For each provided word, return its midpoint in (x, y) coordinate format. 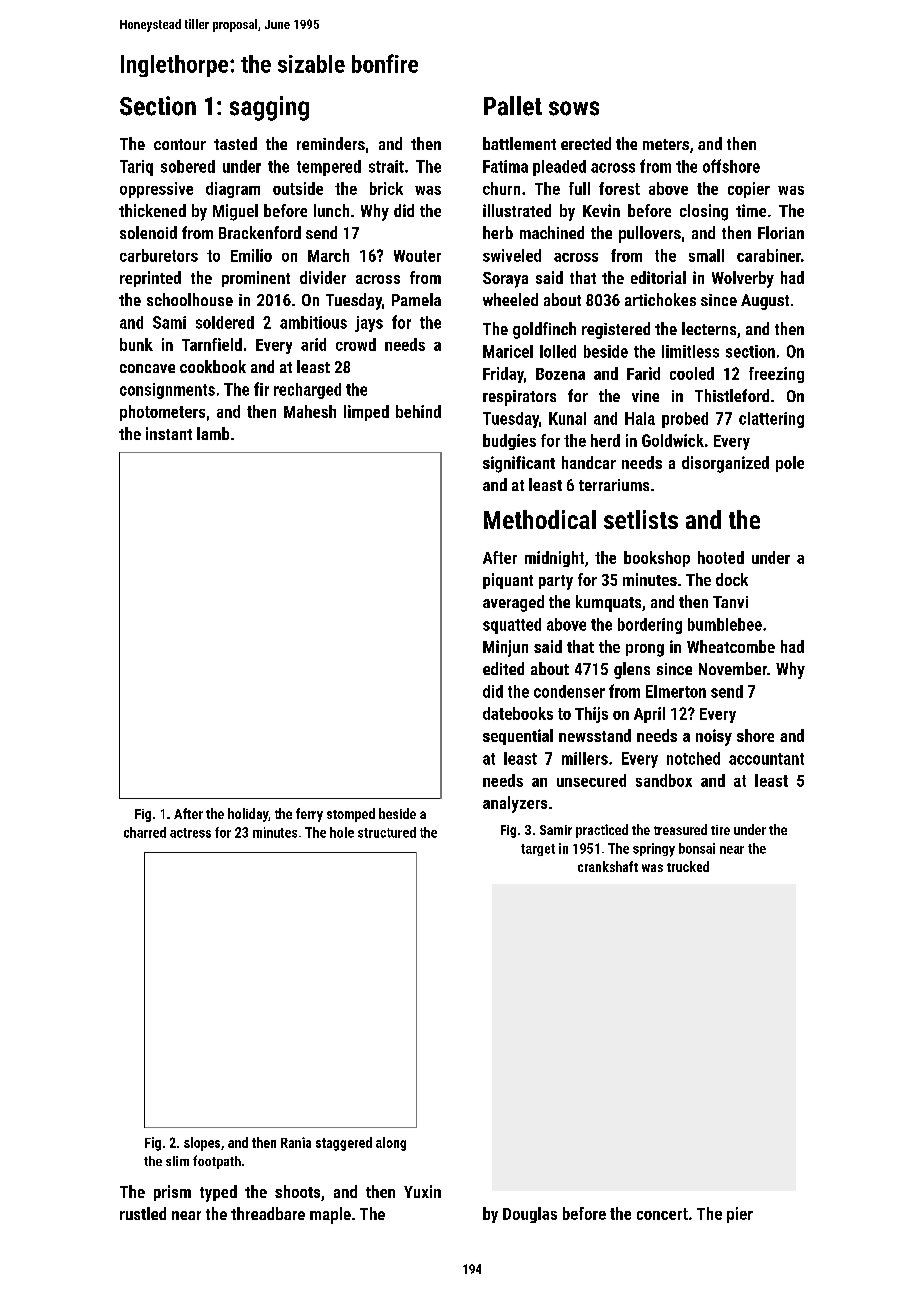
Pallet (513, 106)
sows (574, 108)
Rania (296, 1142)
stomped (351, 815)
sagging (269, 108)
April (649, 715)
